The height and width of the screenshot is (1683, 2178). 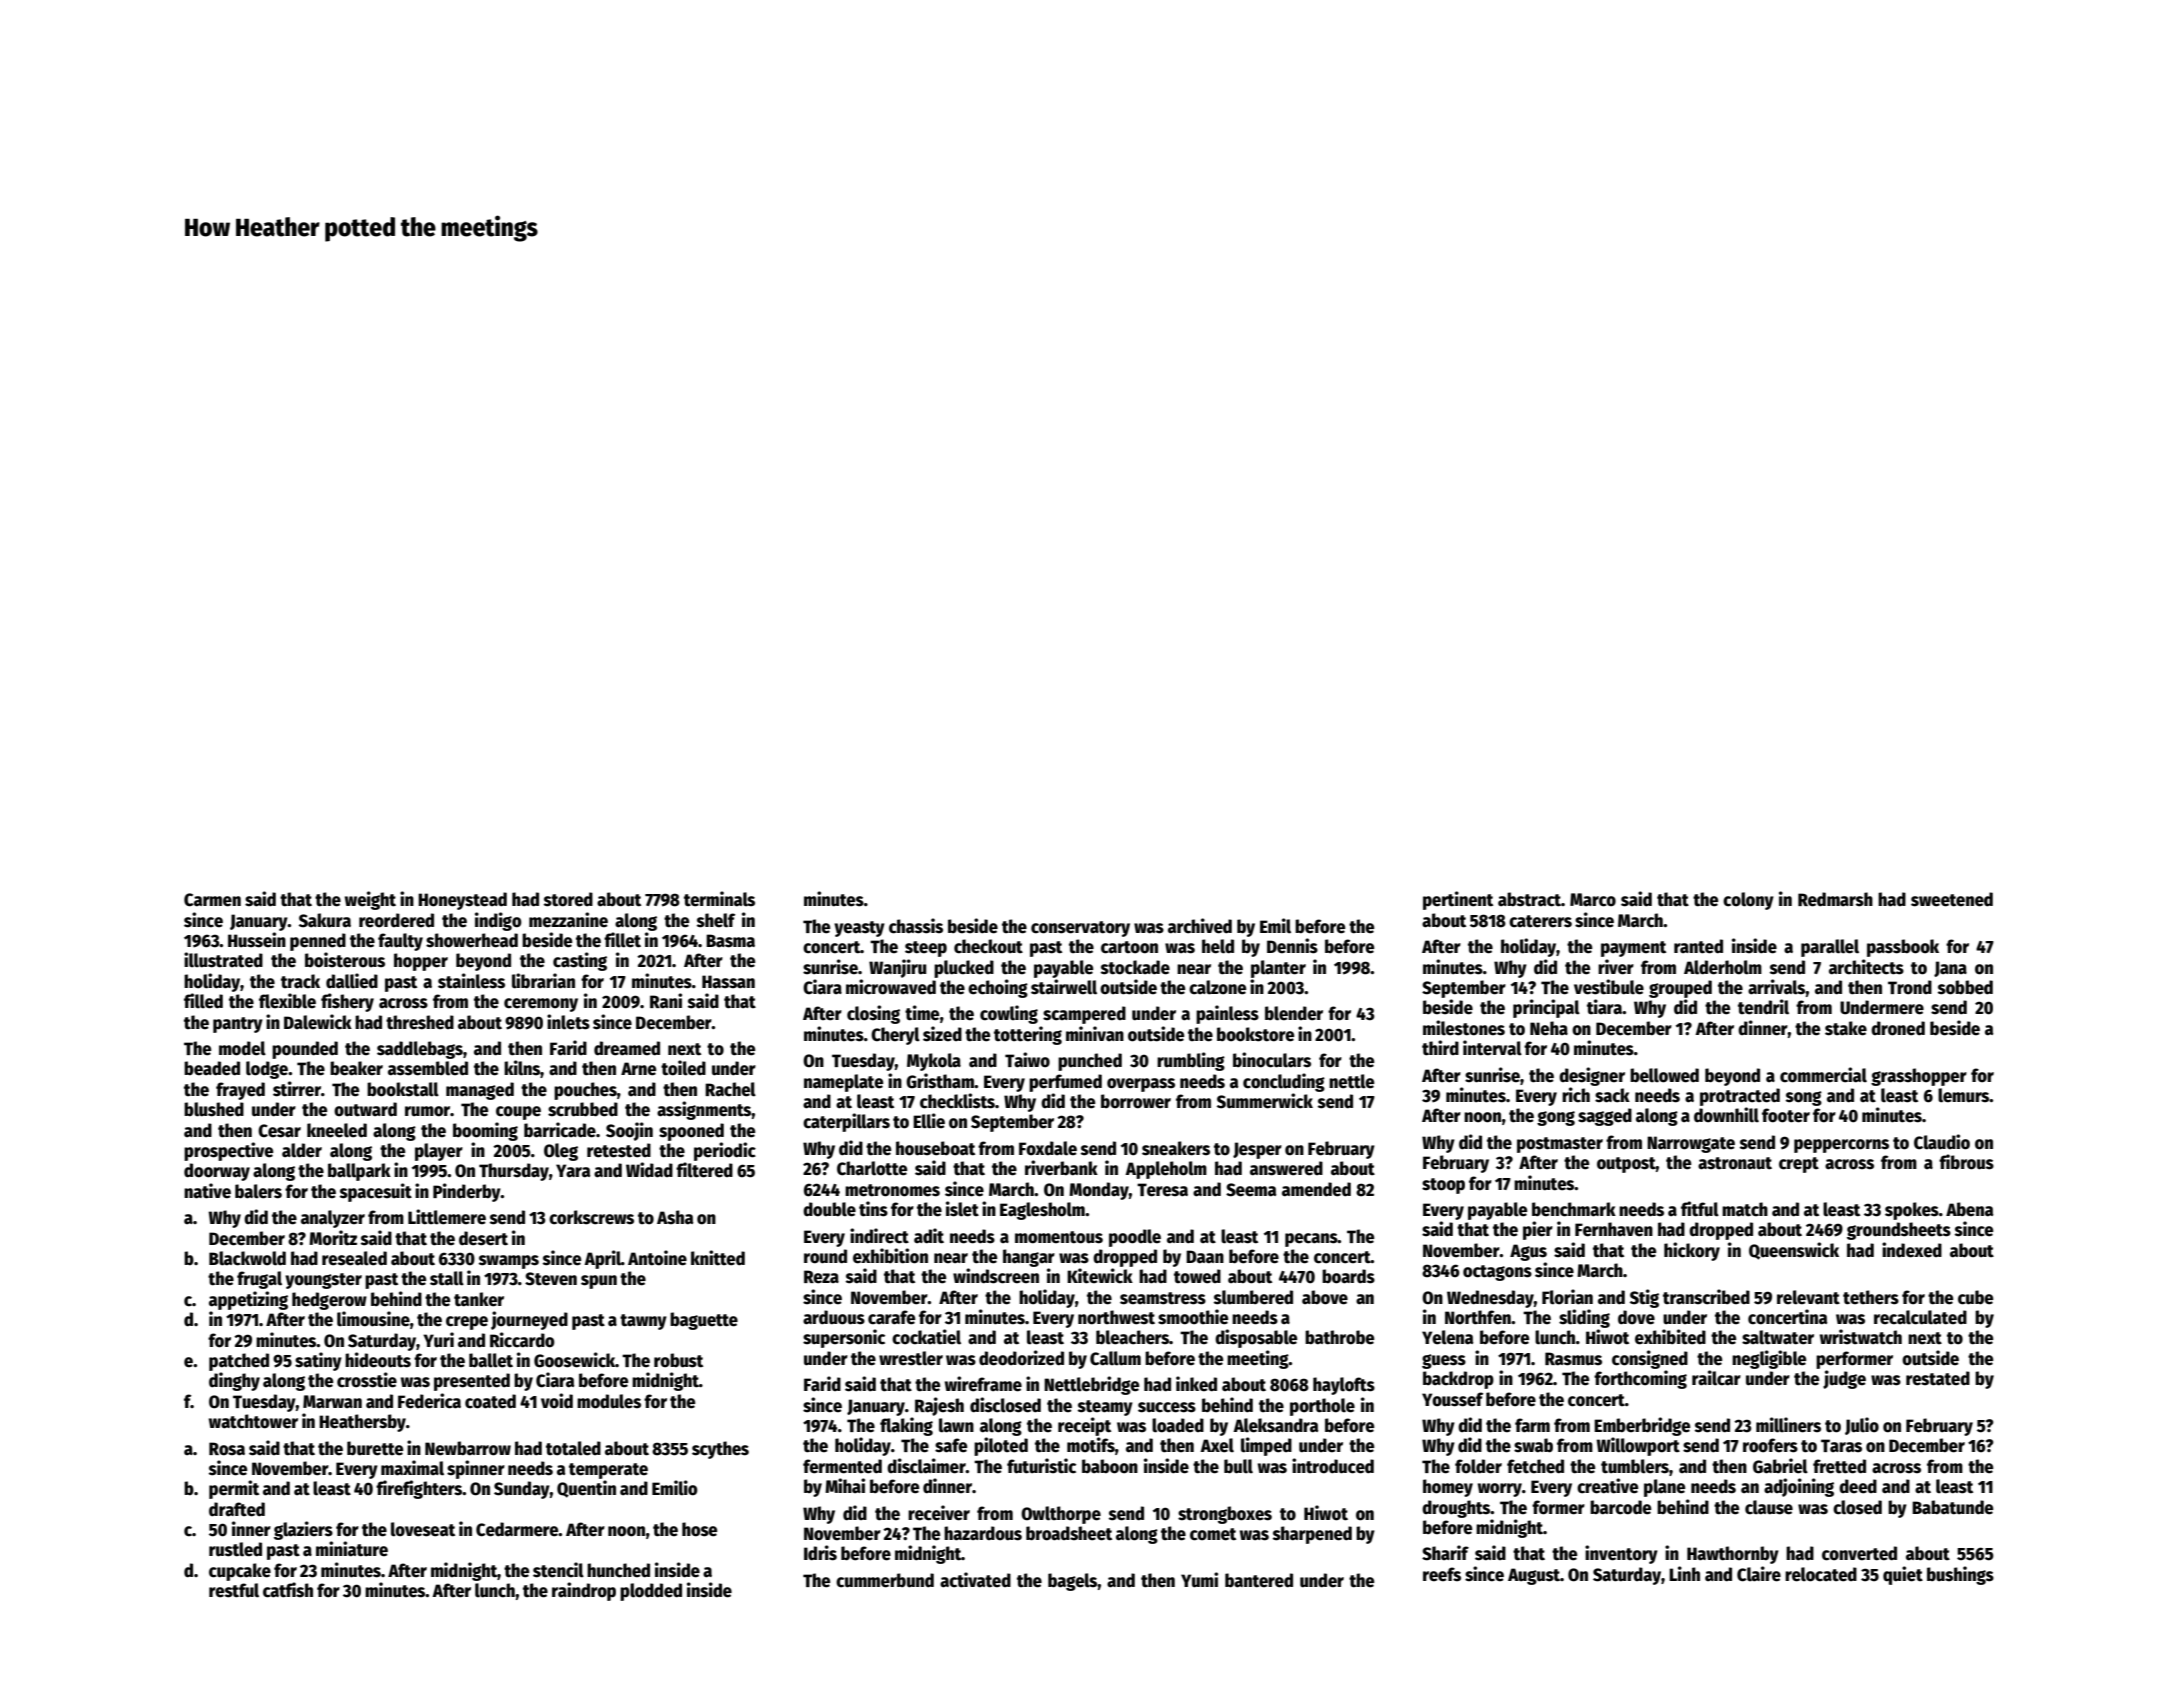 What do you see at coordinates (1500, 1490) in the screenshot?
I see `worry` at bounding box center [1500, 1490].
